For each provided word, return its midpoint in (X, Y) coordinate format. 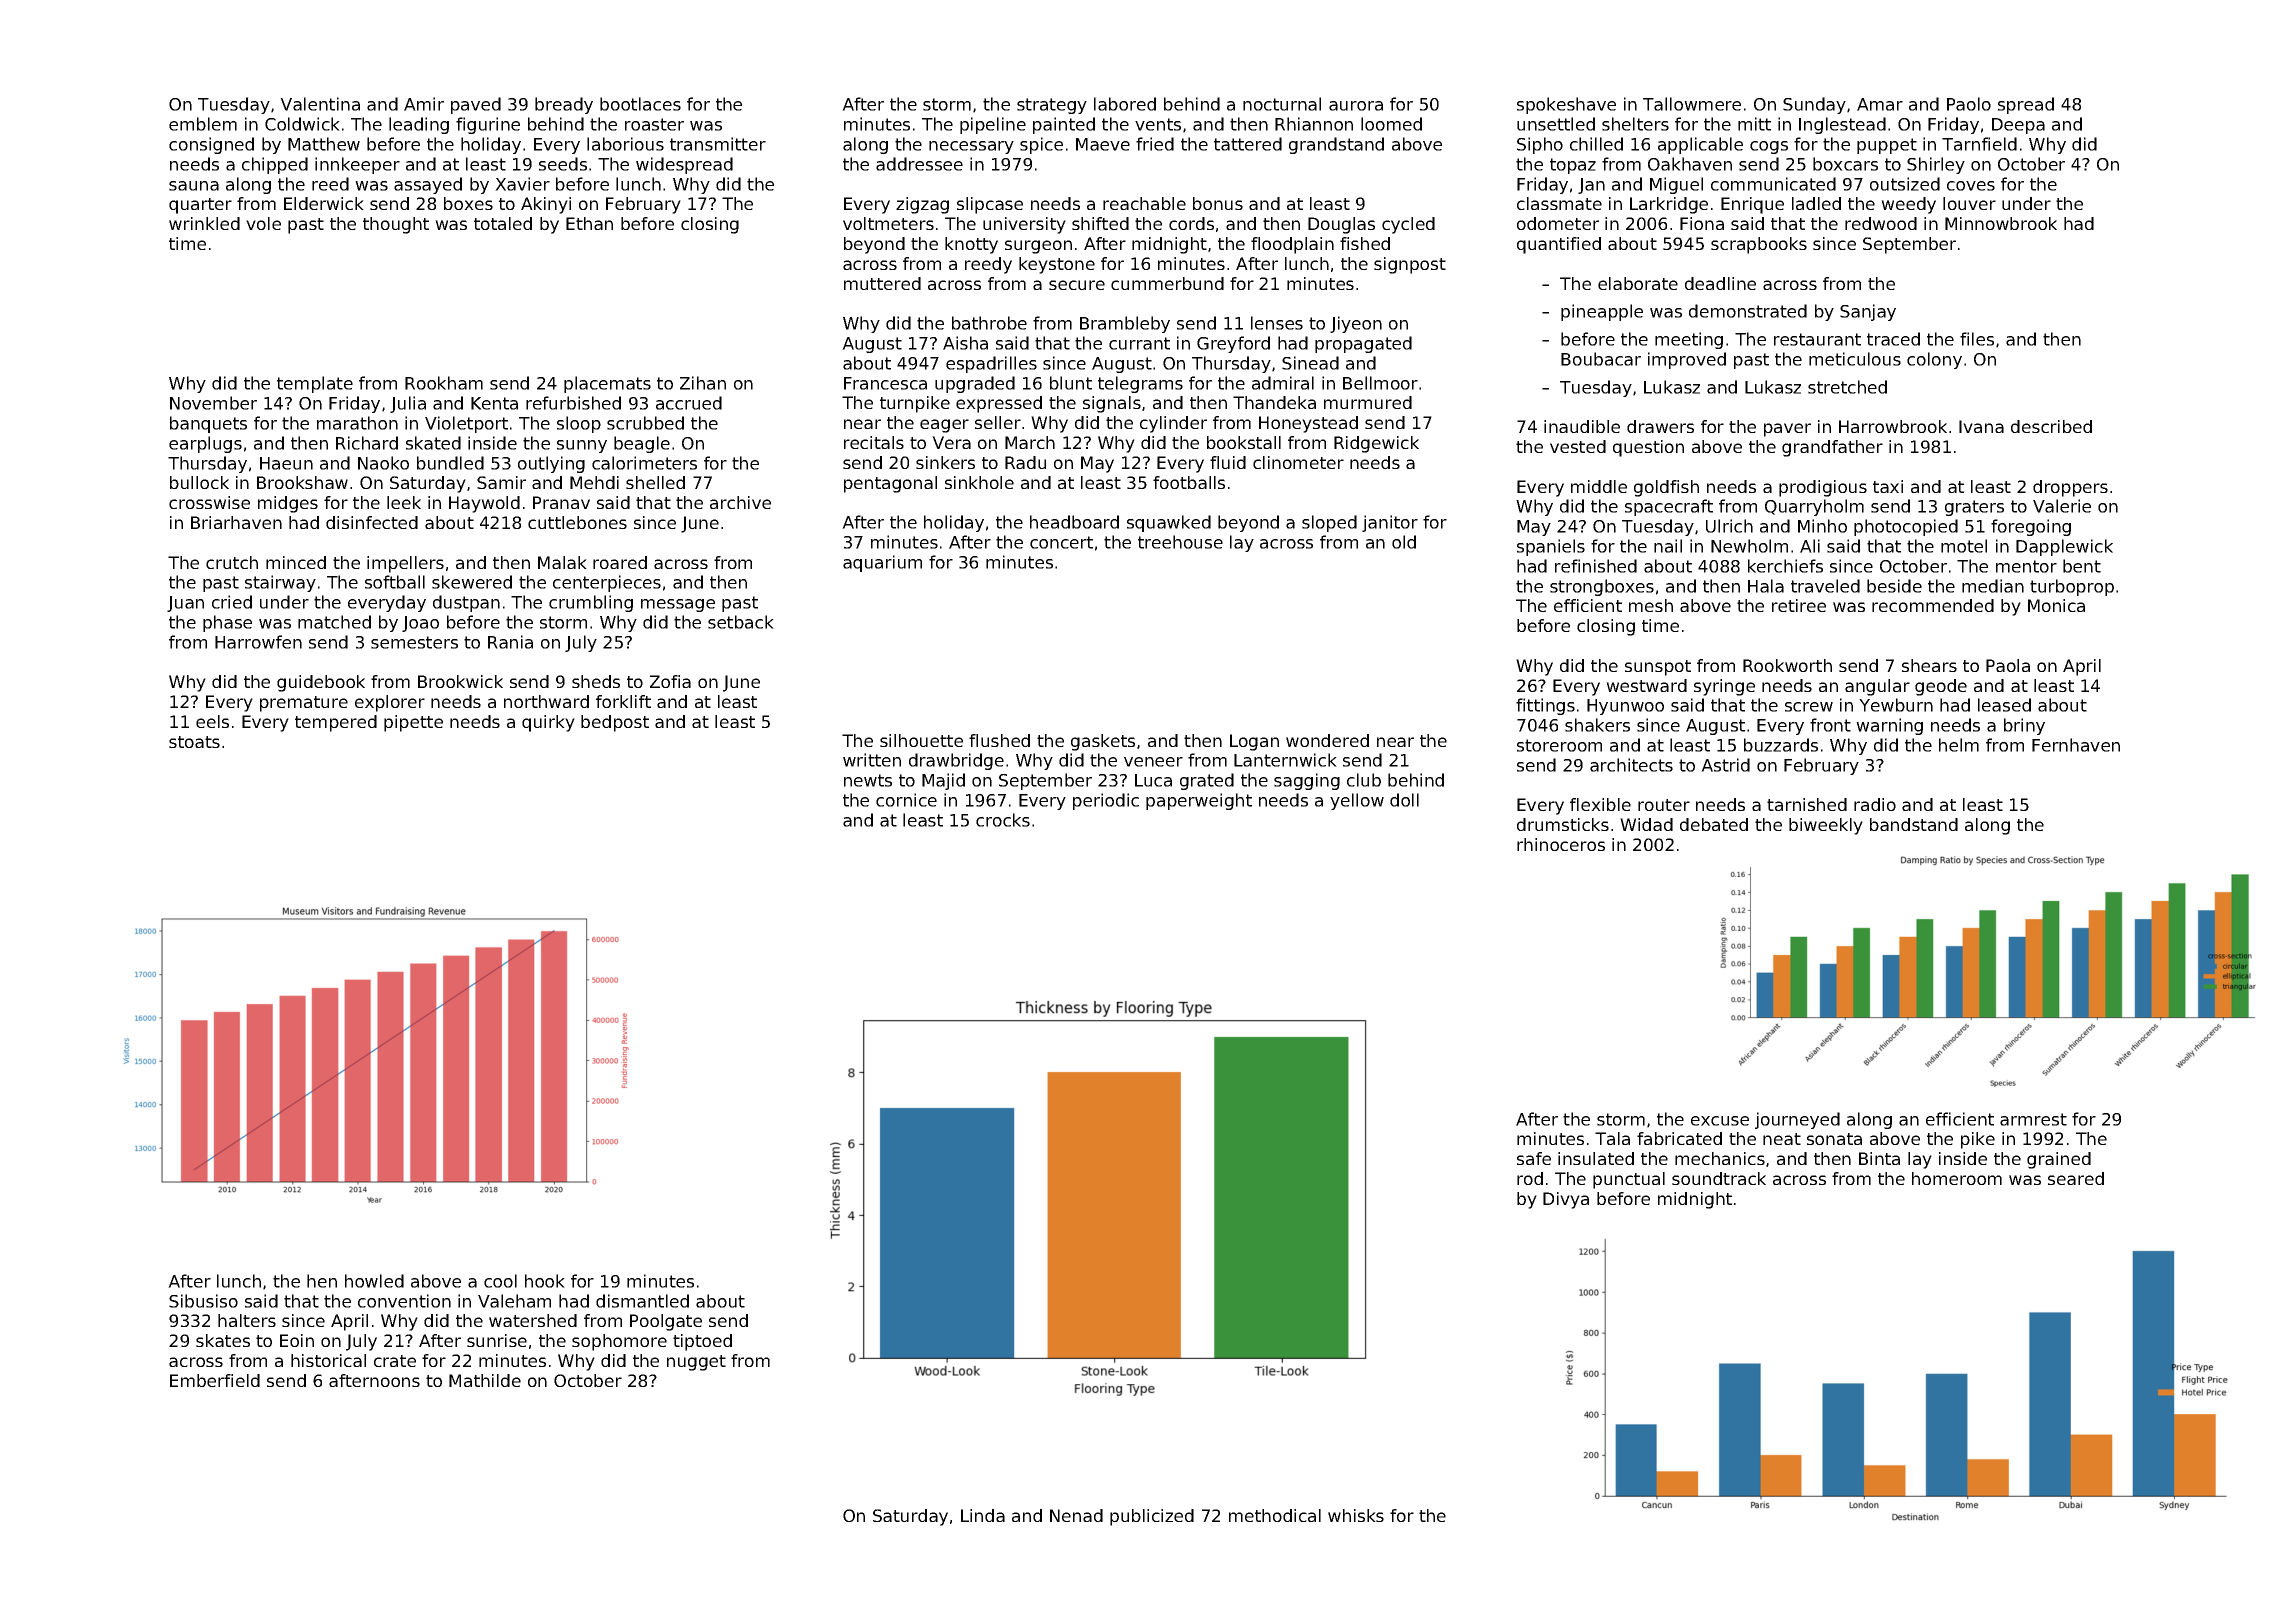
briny (2024, 726)
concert (1061, 542)
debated (1714, 824)
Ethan (589, 223)
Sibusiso (203, 1301)
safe (1534, 1158)
